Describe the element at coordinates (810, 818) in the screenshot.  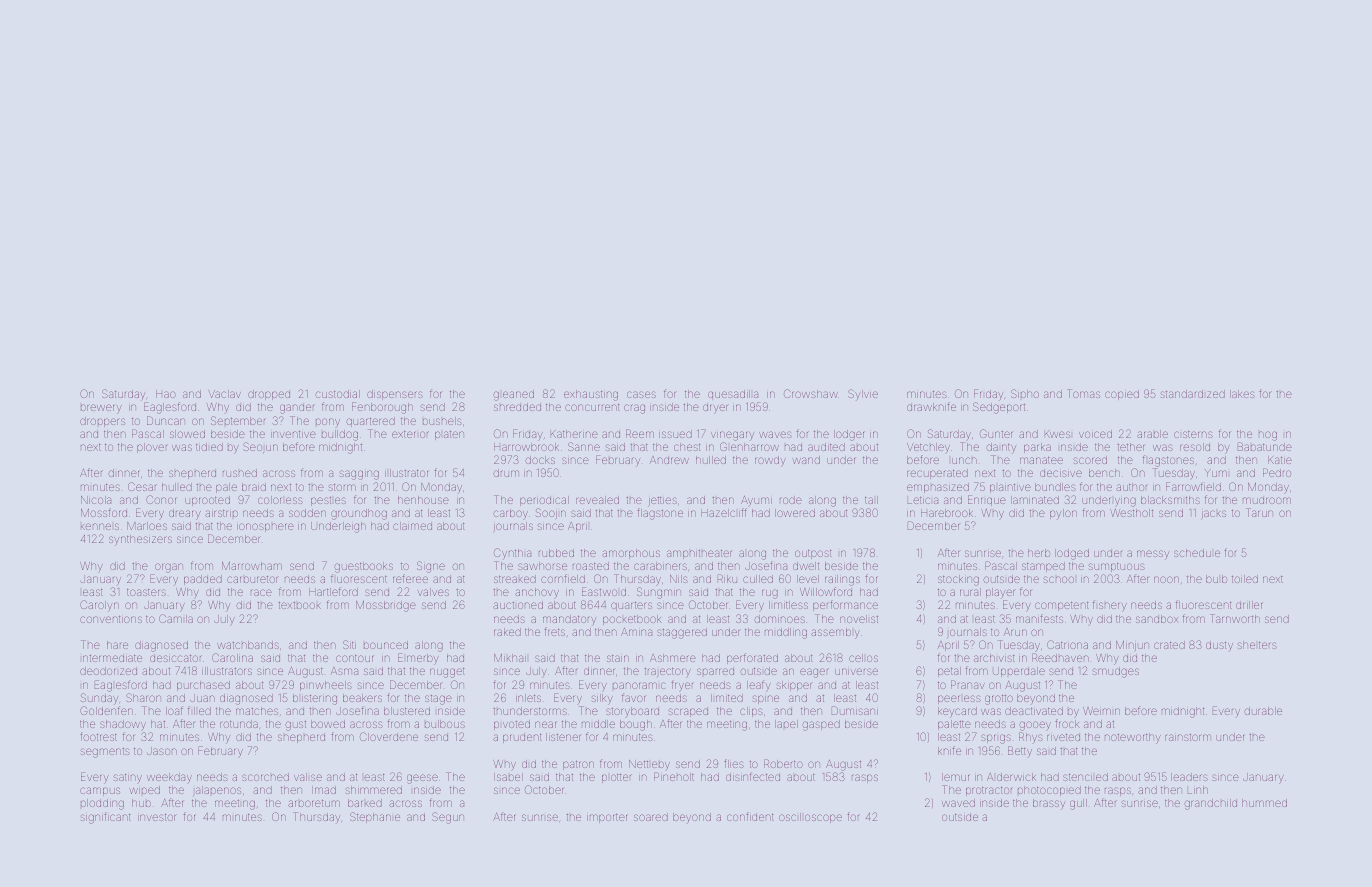
I see `oscilloscope` at that location.
